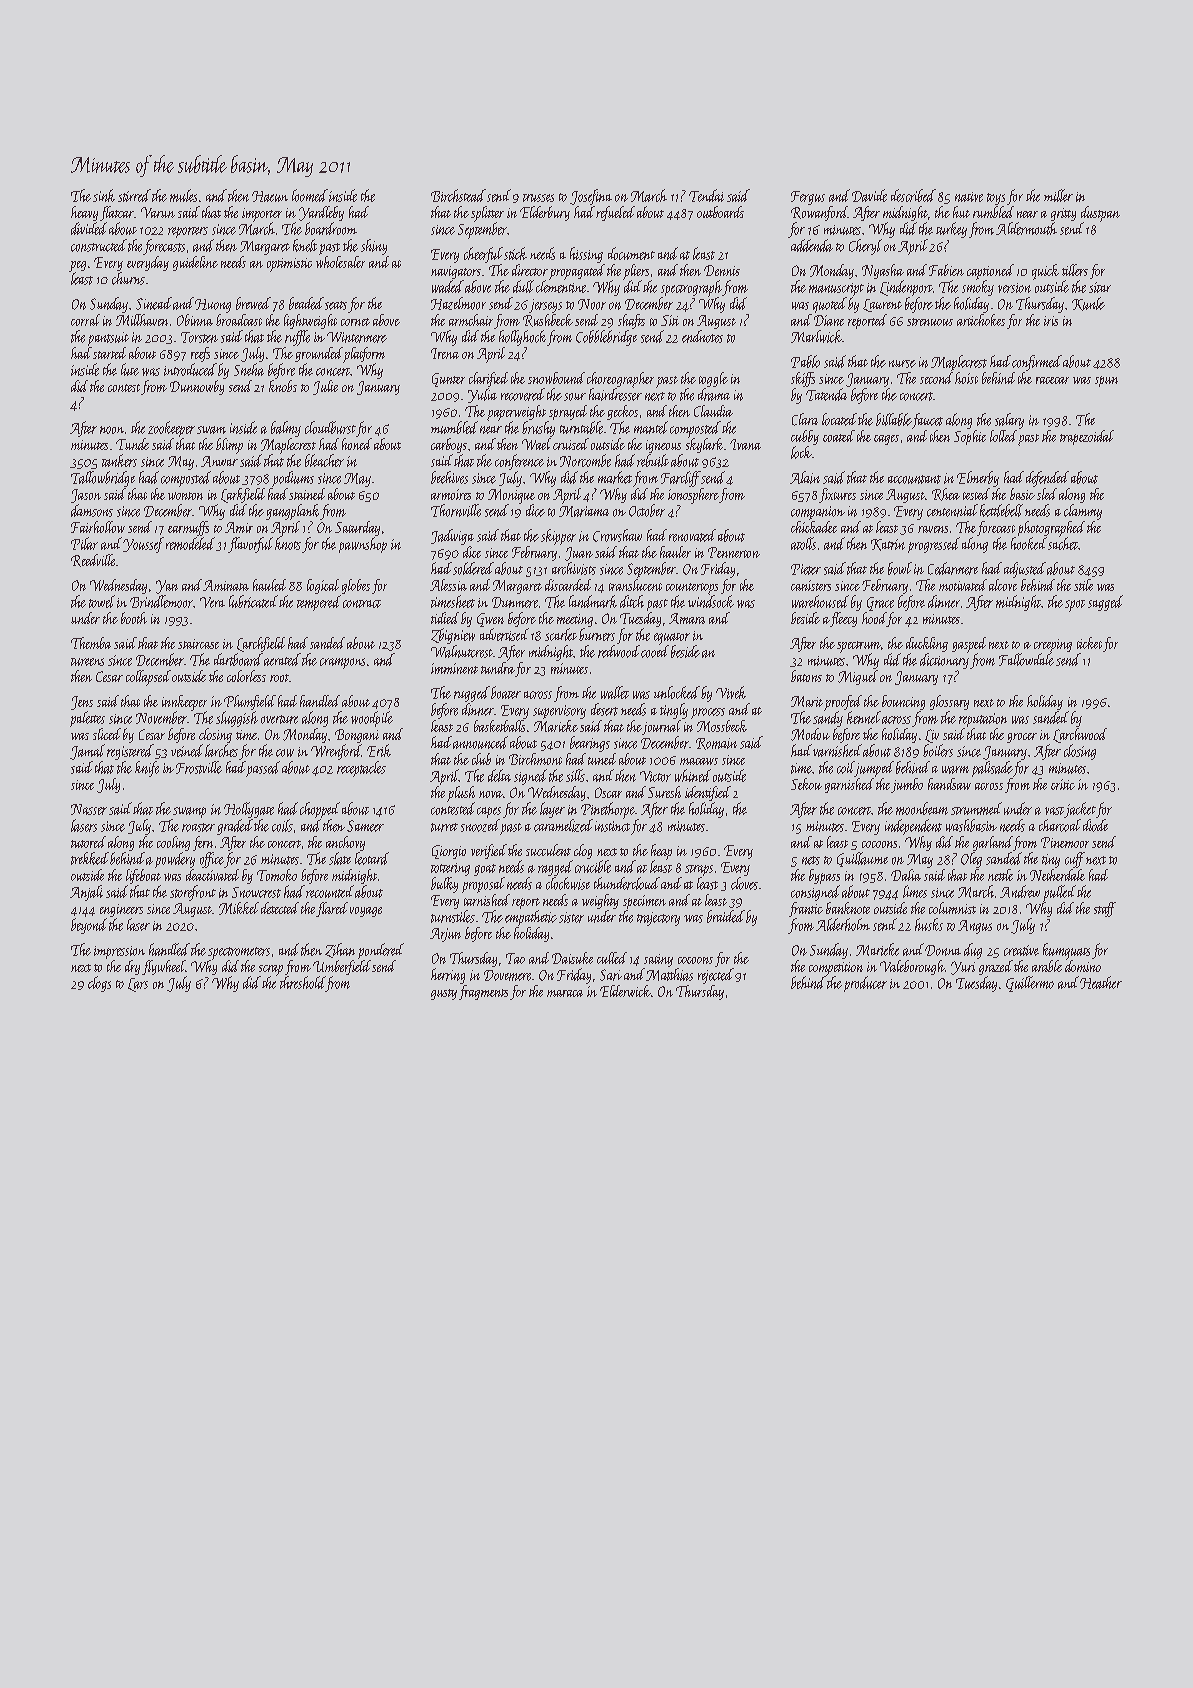 The width and height of the image is (1193, 1688). What do you see at coordinates (198, 827) in the image?
I see `roaster` at bounding box center [198, 827].
